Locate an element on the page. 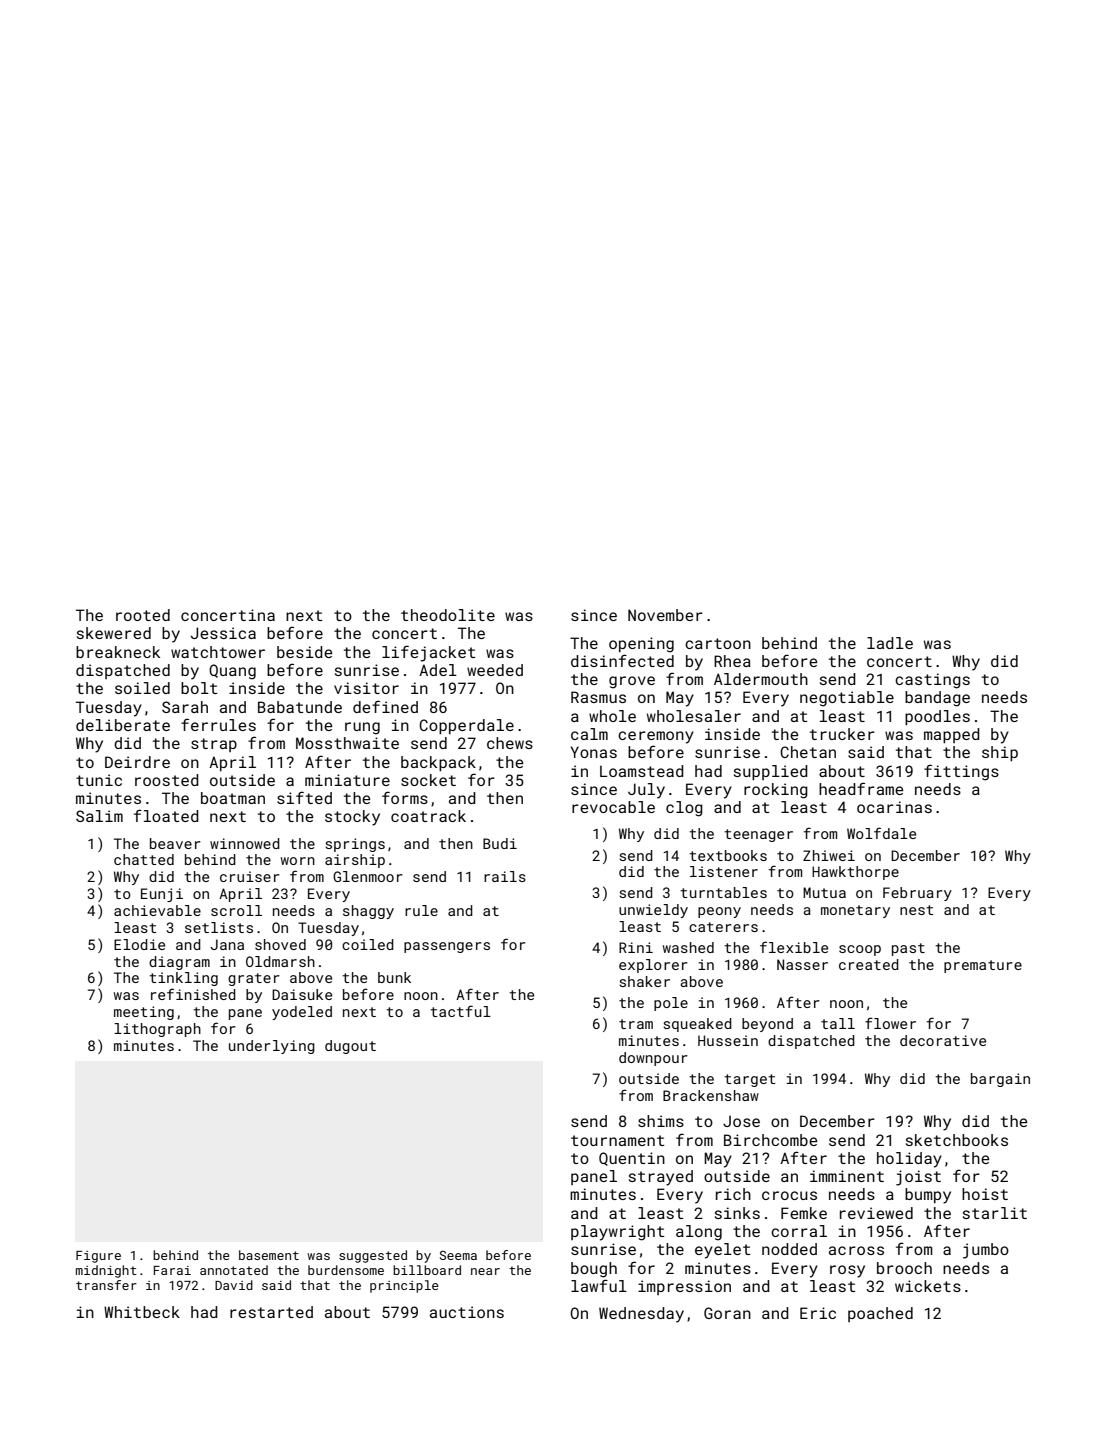 The image size is (1113, 1441). tactful is located at coordinates (460, 1011).
